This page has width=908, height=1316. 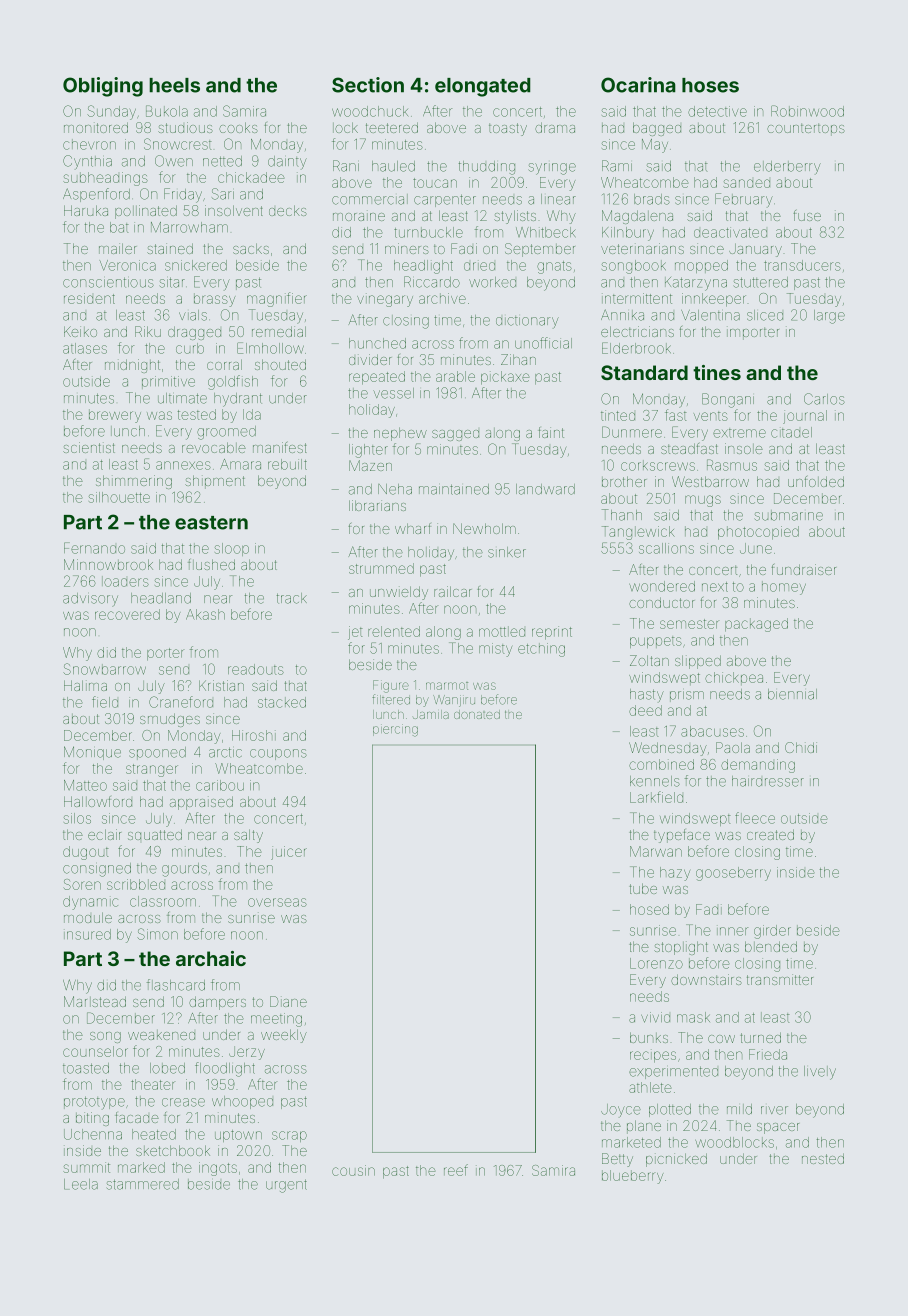 I want to click on woodchuck, so click(x=370, y=111).
